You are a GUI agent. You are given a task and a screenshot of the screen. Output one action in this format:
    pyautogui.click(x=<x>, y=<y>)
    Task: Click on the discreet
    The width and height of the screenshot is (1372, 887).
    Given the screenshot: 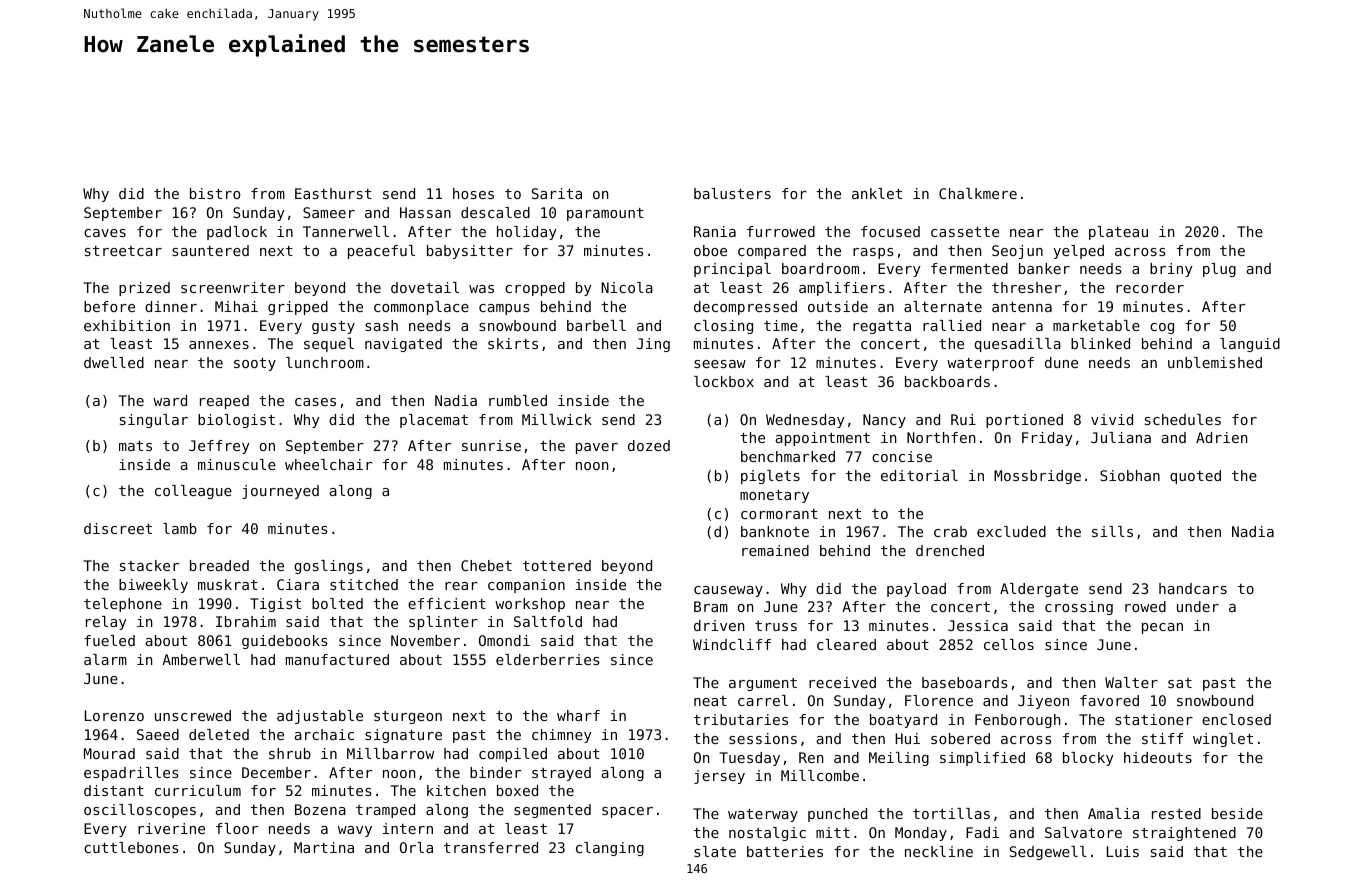 What is the action you would take?
    pyautogui.click(x=118, y=528)
